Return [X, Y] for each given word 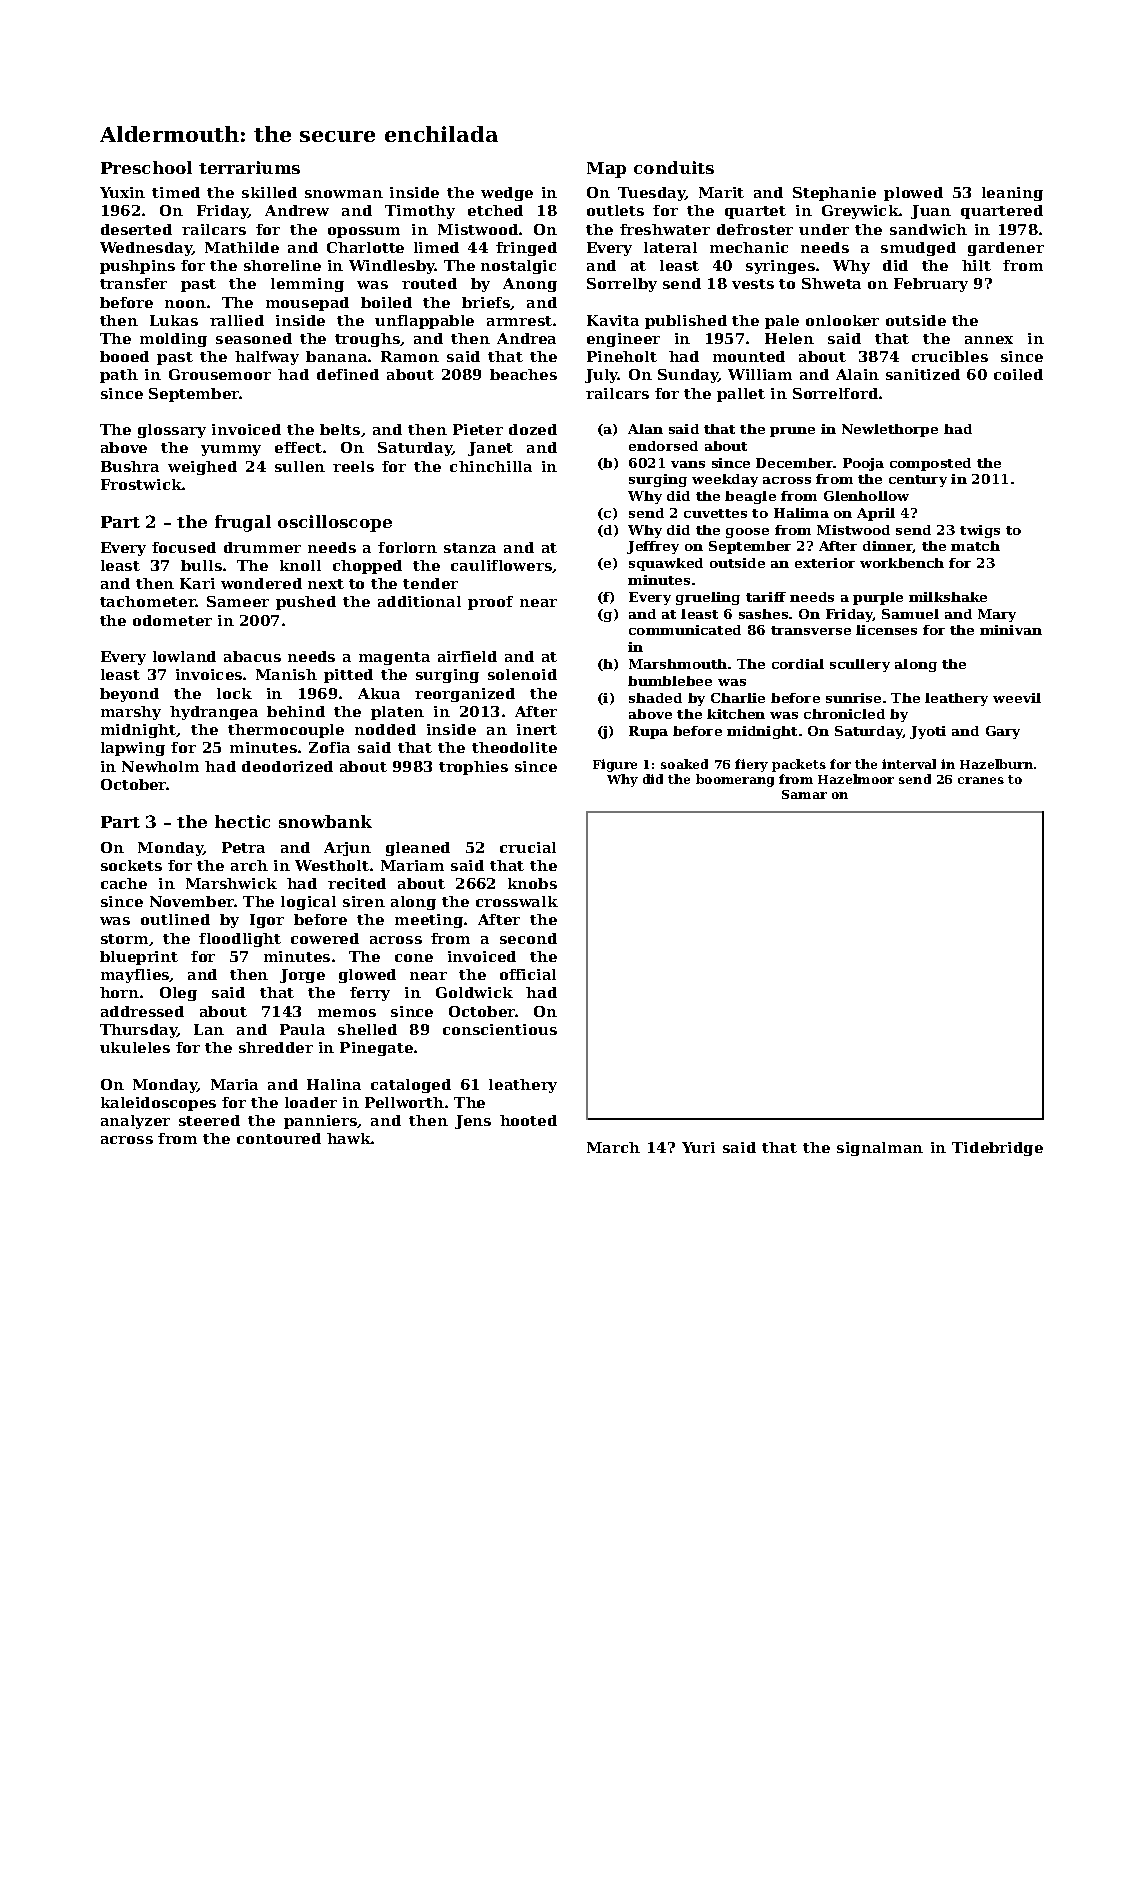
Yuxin [122, 192]
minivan [1011, 630]
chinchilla [491, 466]
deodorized [287, 766]
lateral [670, 247]
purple [878, 598]
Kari [197, 583]
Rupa [648, 732]
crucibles [950, 356]
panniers [320, 1122]
